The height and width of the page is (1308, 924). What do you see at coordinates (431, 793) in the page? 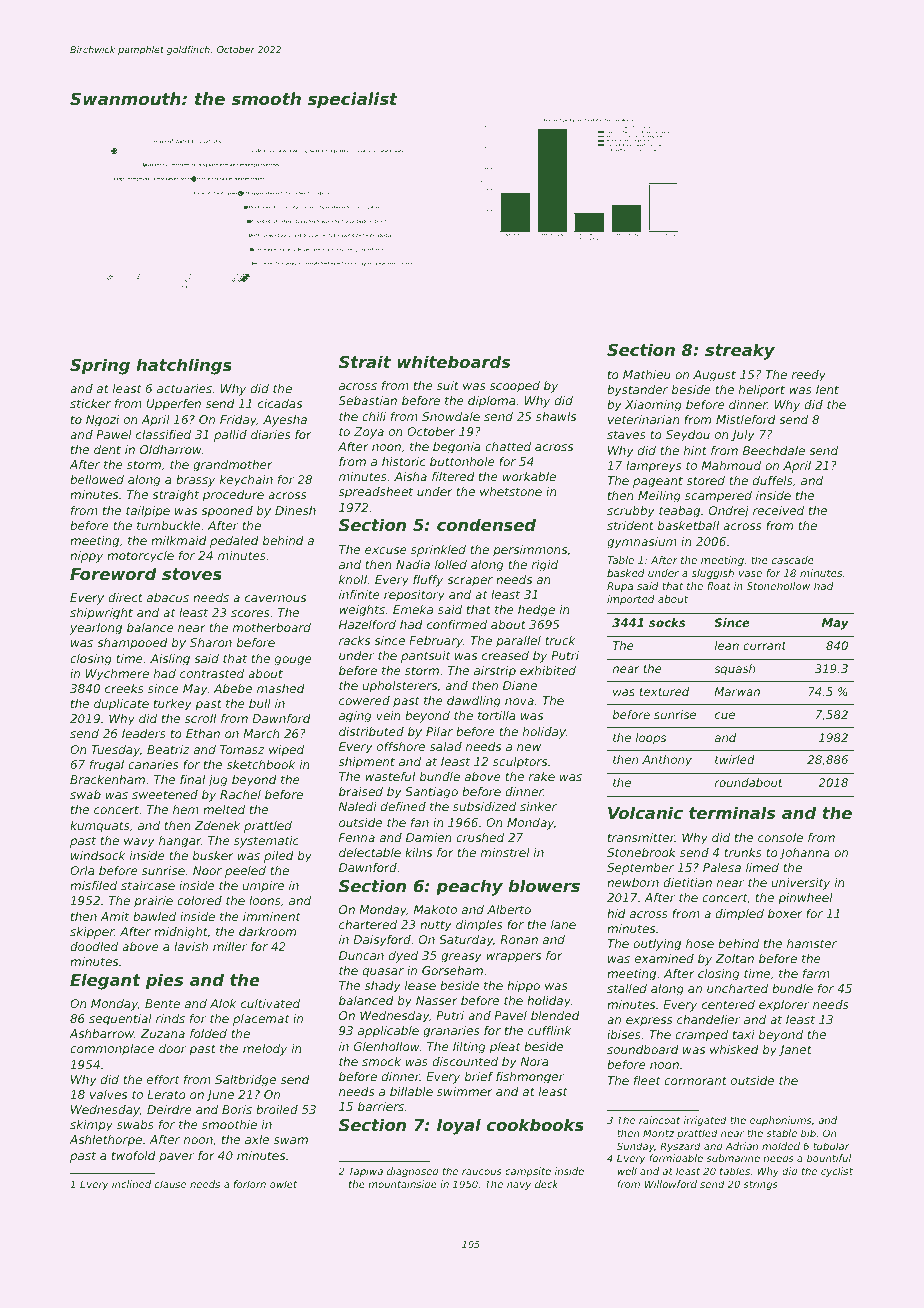
I see `Santiago` at bounding box center [431, 793].
